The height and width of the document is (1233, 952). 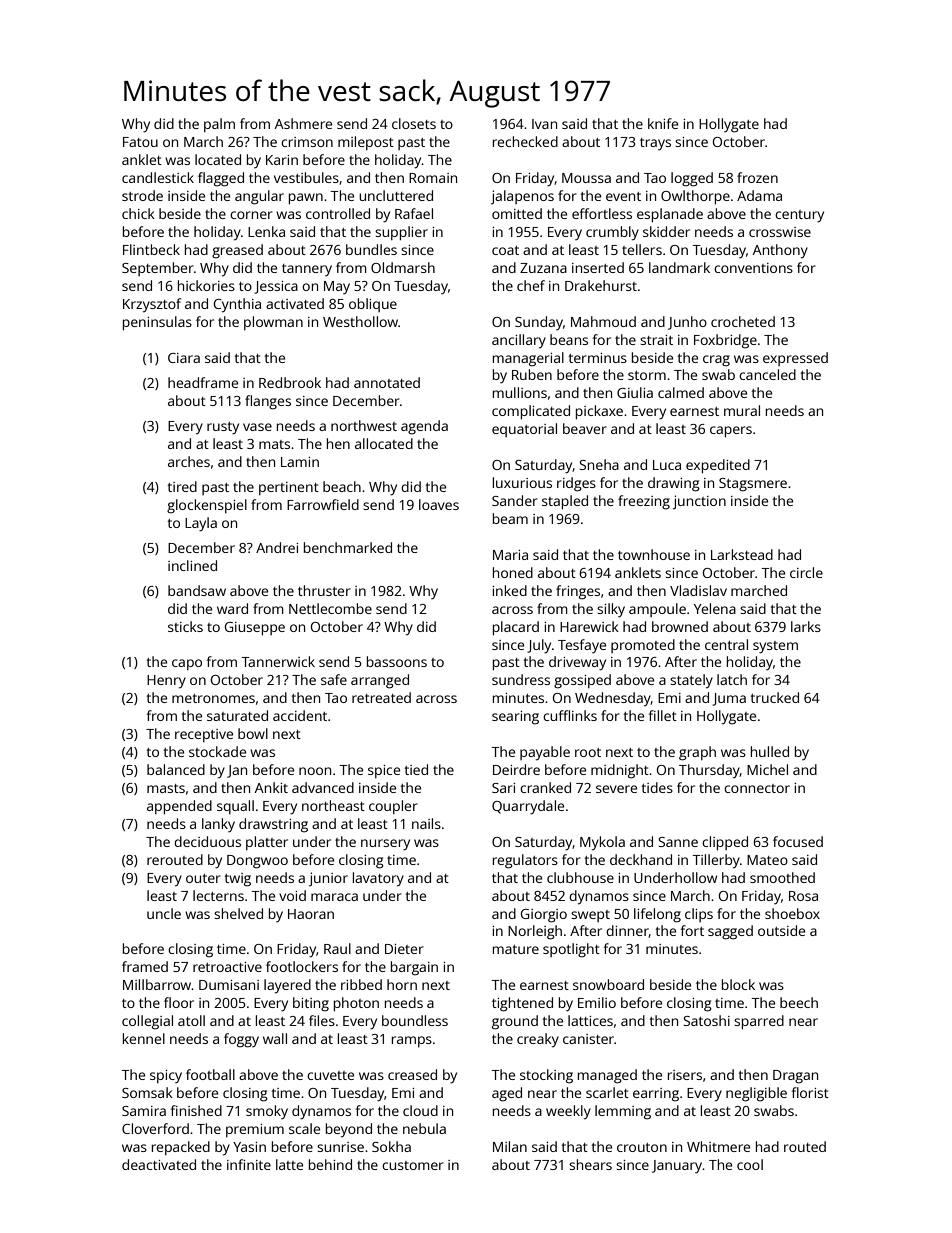 What do you see at coordinates (221, 179) in the document?
I see `flagged` at bounding box center [221, 179].
